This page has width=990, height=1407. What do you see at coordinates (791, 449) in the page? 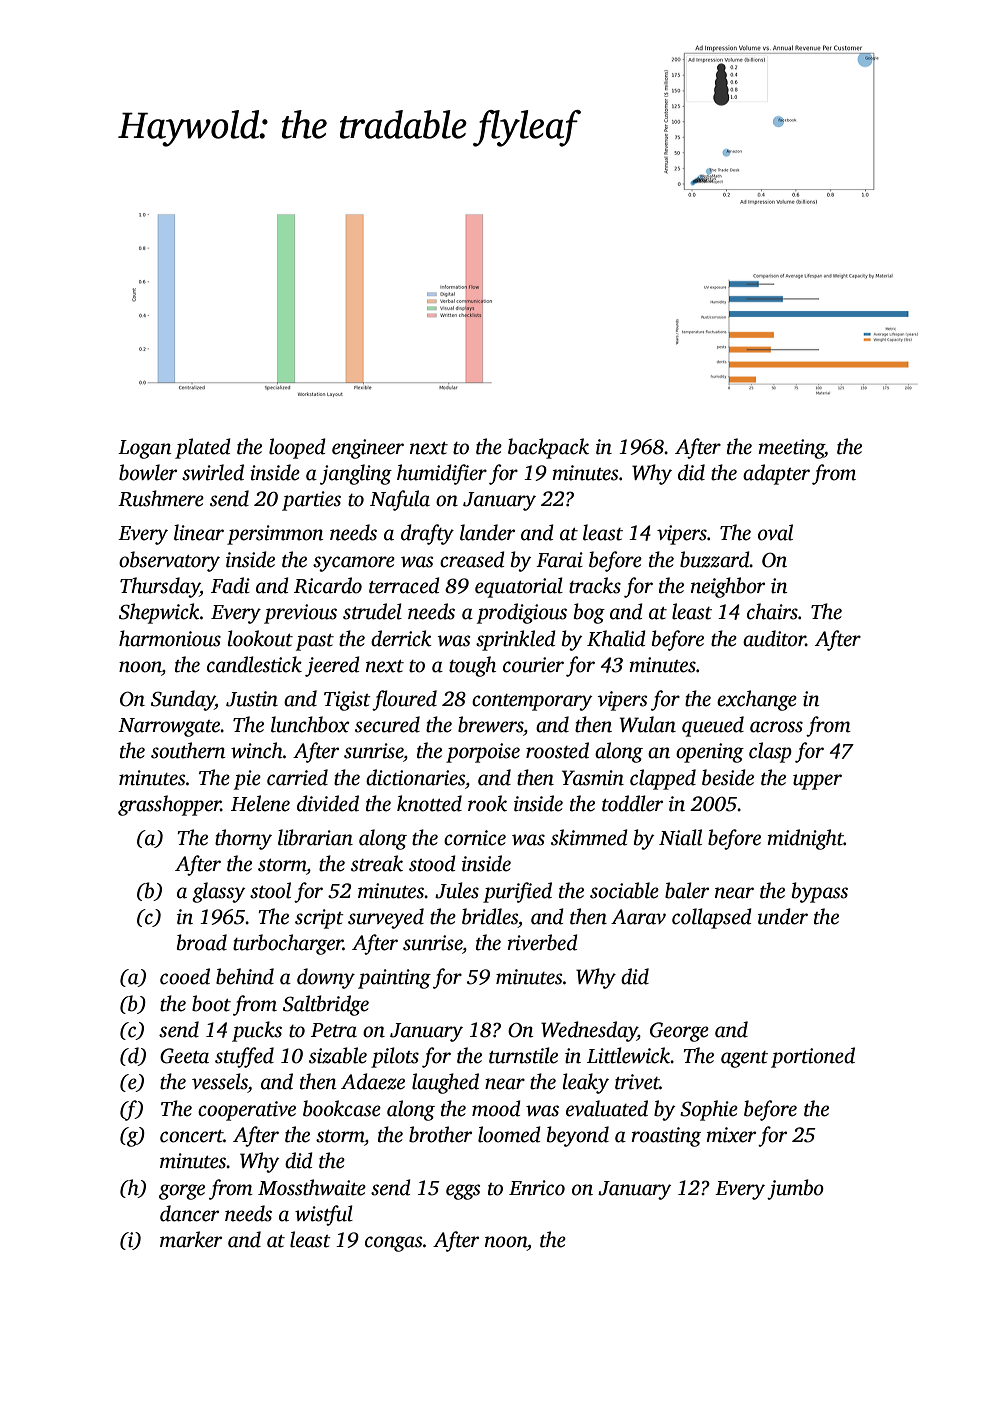
I see `meeting` at bounding box center [791, 449].
